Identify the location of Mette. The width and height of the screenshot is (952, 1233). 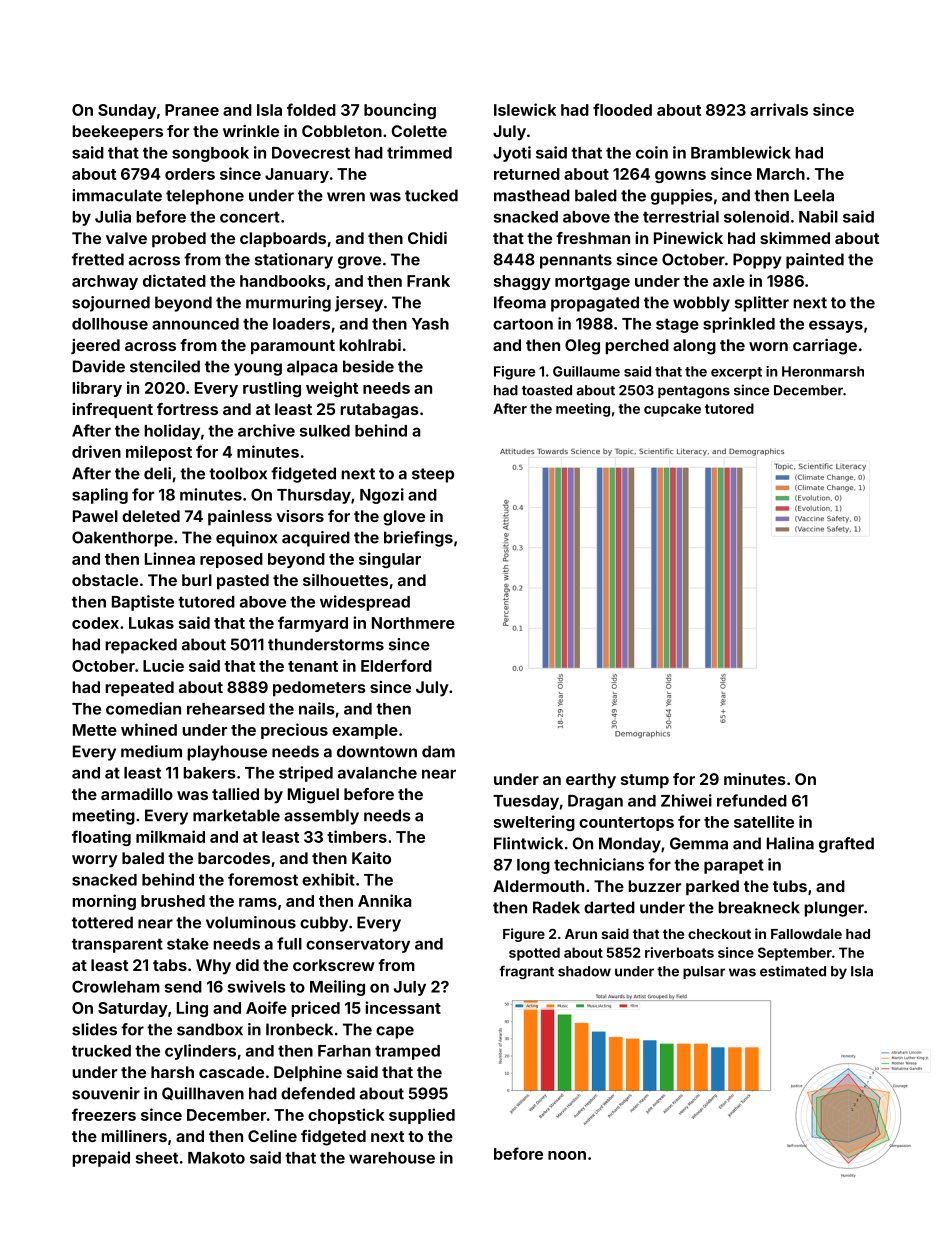
(95, 730).
